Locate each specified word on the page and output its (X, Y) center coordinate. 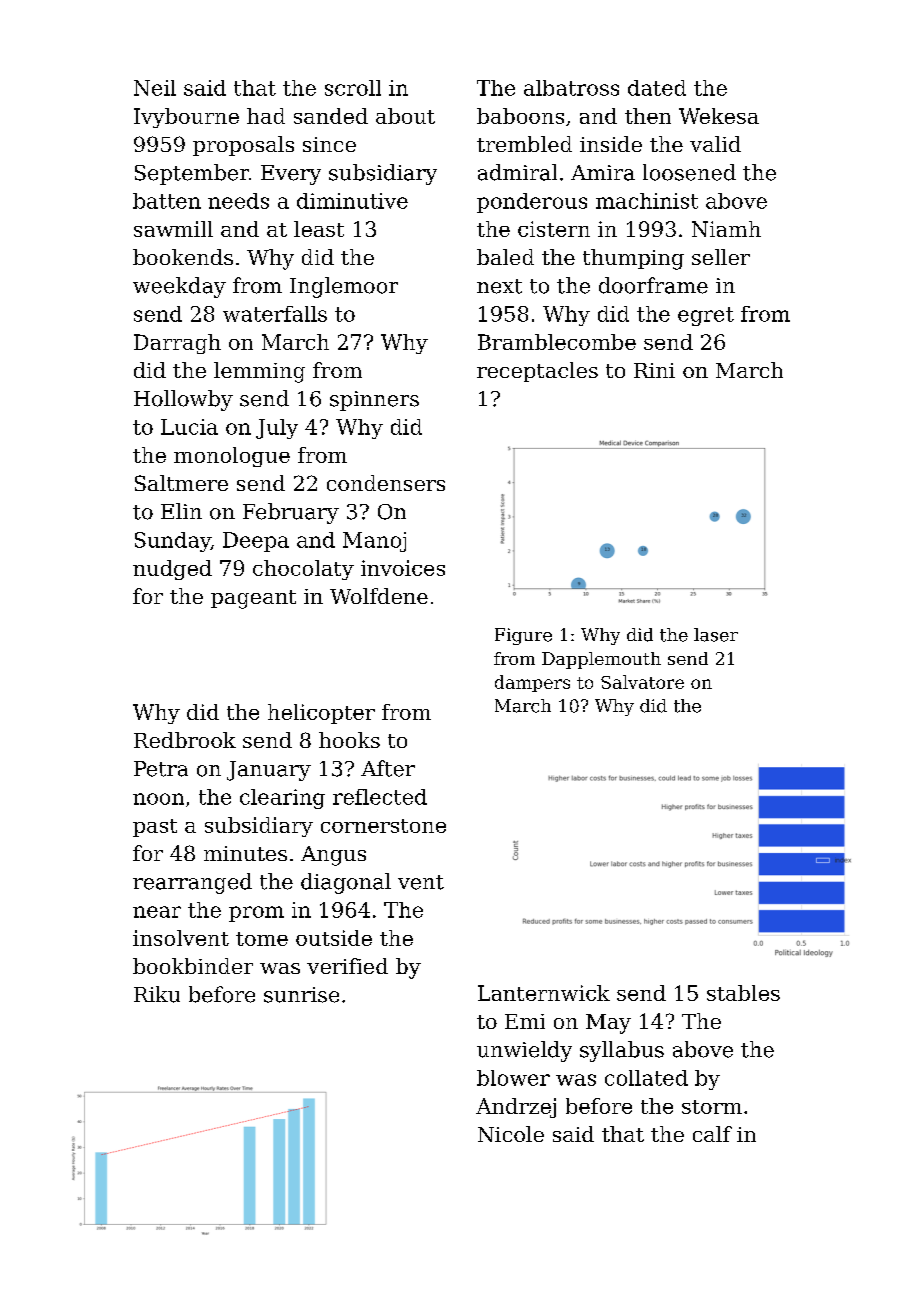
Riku (157, 994)
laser (716, 635)
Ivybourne (186, 118)
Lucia (189, 427)
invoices (403, 568)
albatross (571, 88)
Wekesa (719, 116)
